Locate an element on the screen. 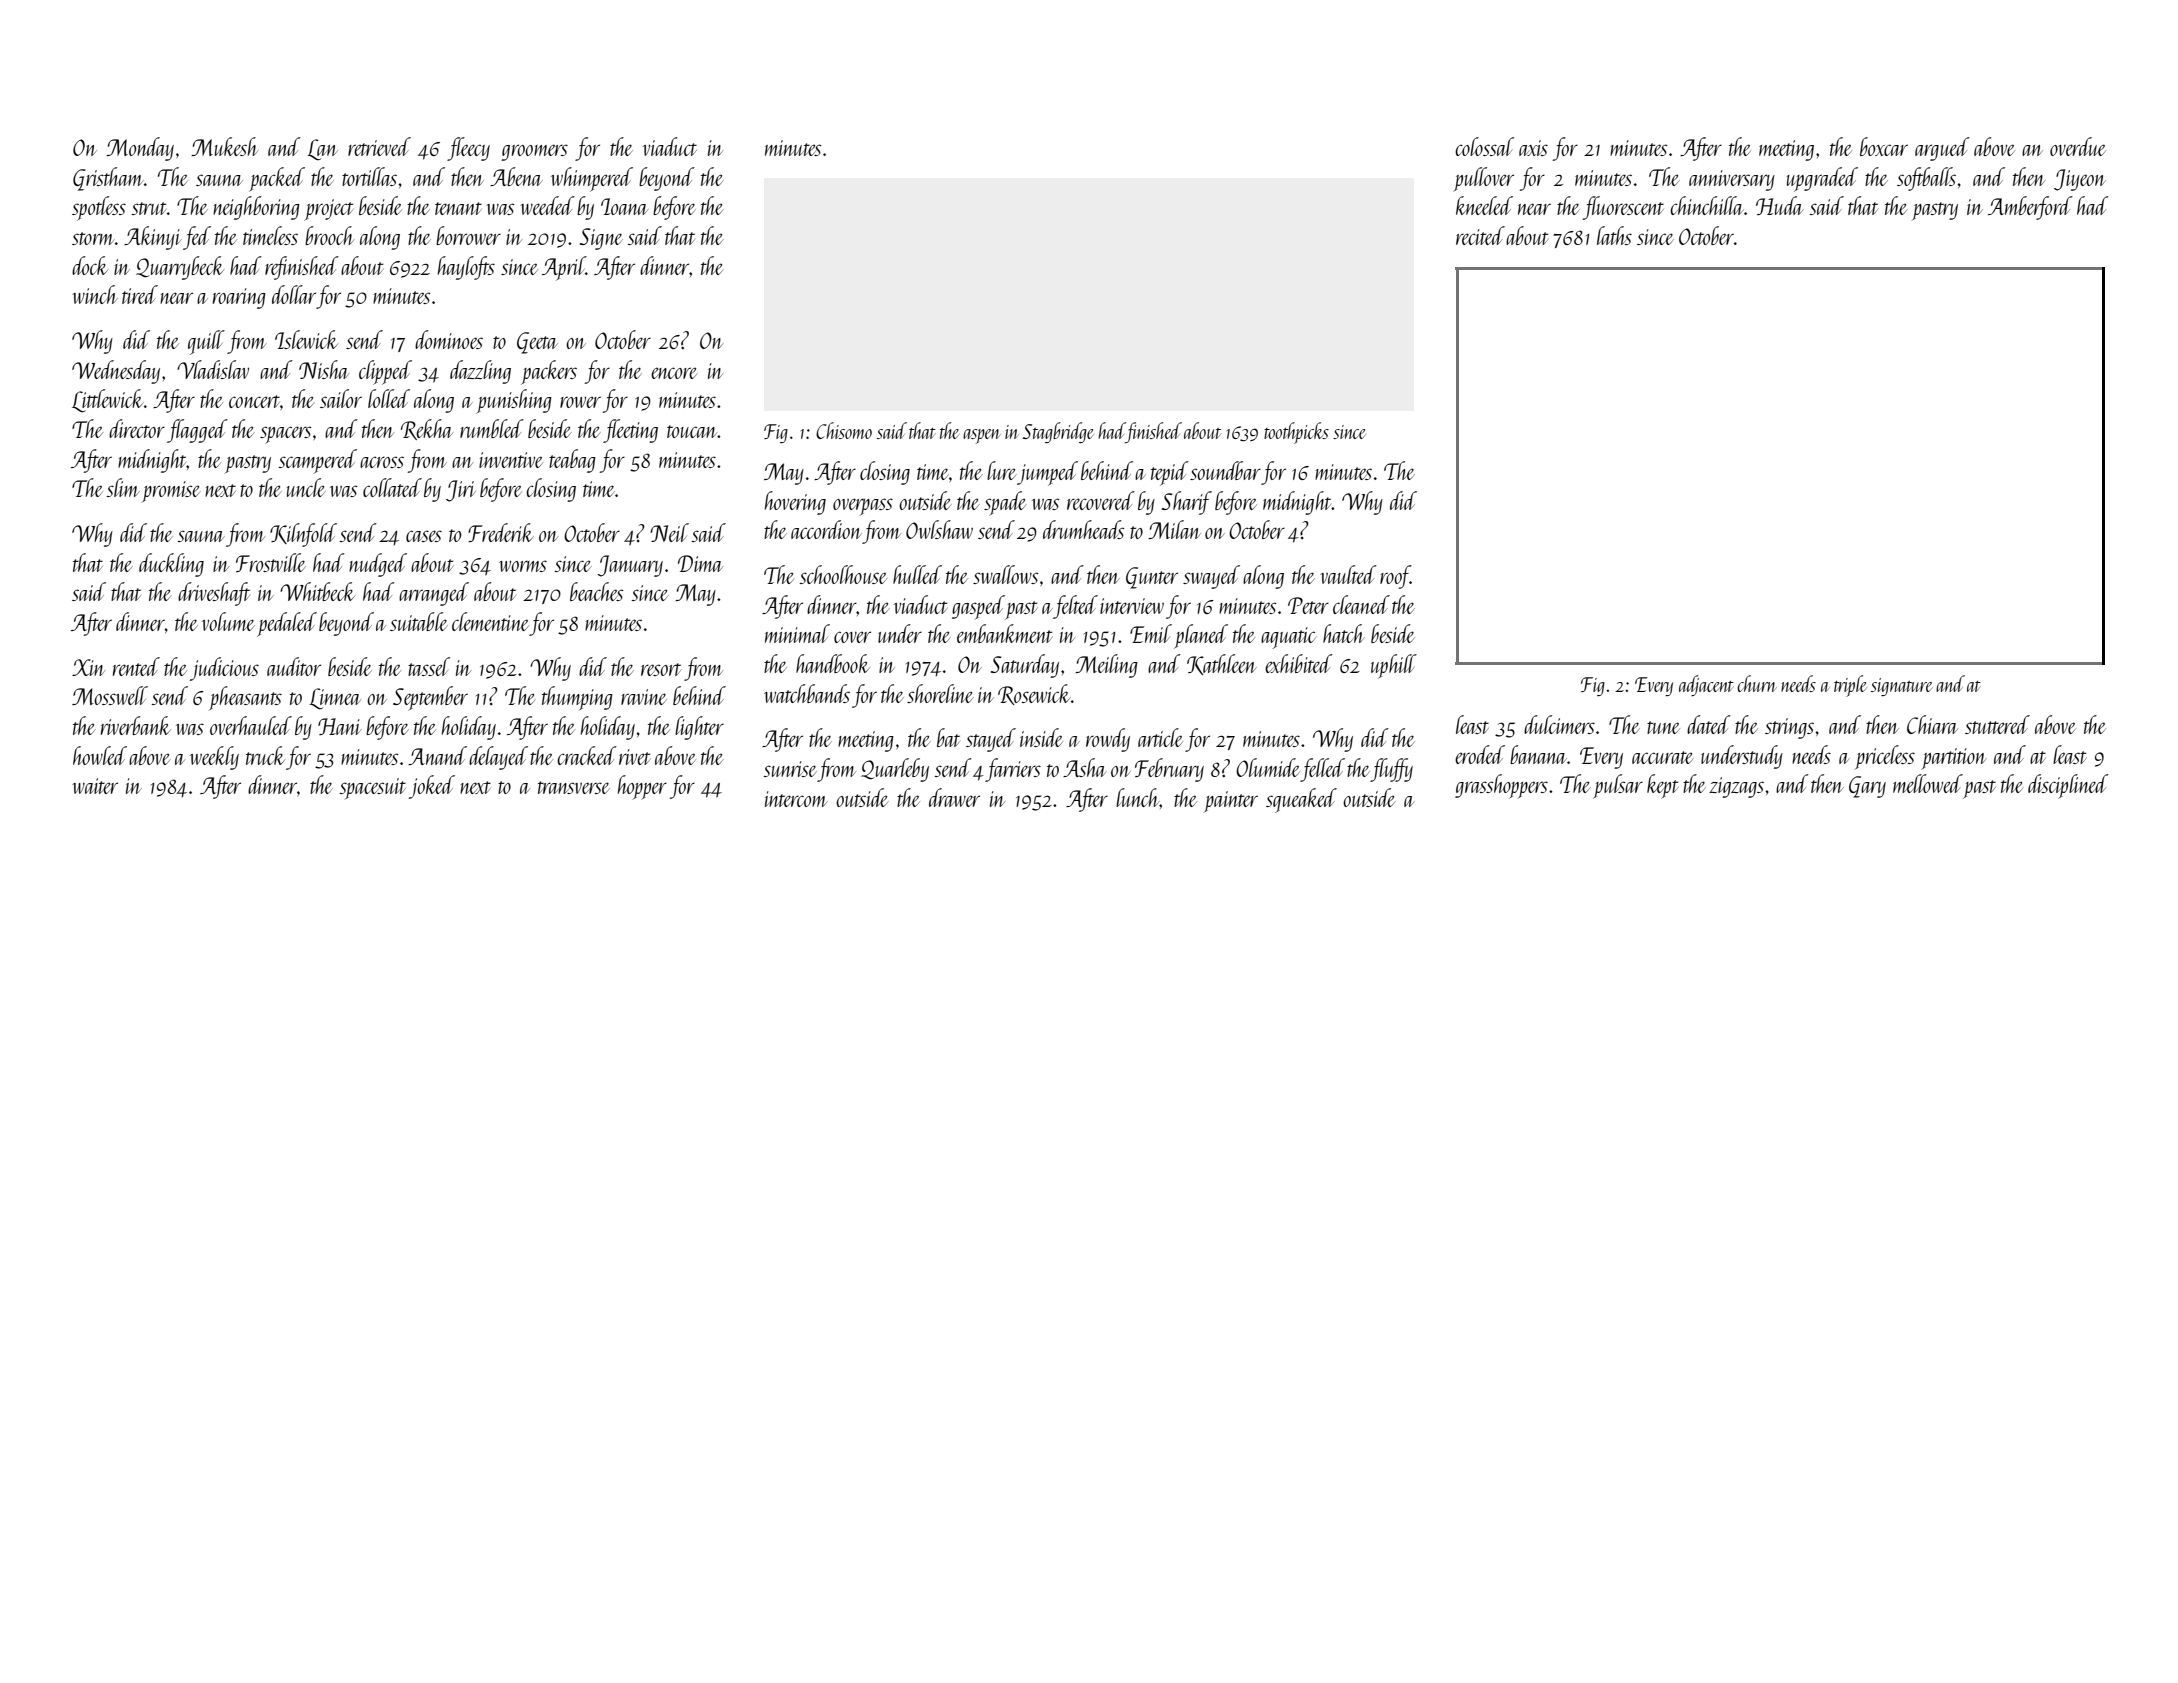  encore is located at coordinates (674, 373).
